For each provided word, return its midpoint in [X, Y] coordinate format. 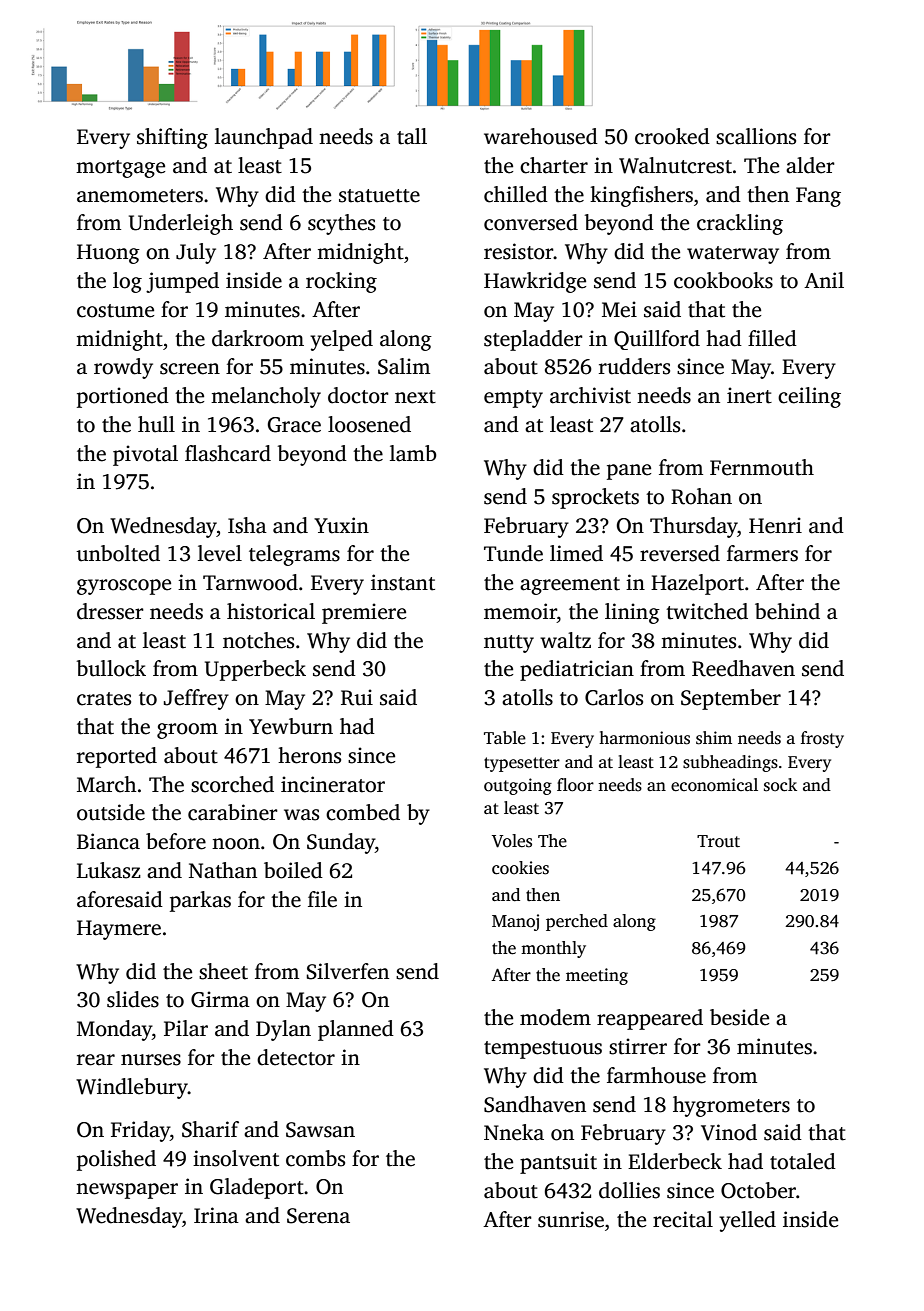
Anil [824, 280]
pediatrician [577, 670]
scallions [756, 136]
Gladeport [257, 1188]
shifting [172, 138]
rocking [341, 282]
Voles [512, 841]
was [301, 815]
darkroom [258, 338]
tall [412, 136]
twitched [707, 611]
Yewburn [291, 726]
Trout [718, 841]
